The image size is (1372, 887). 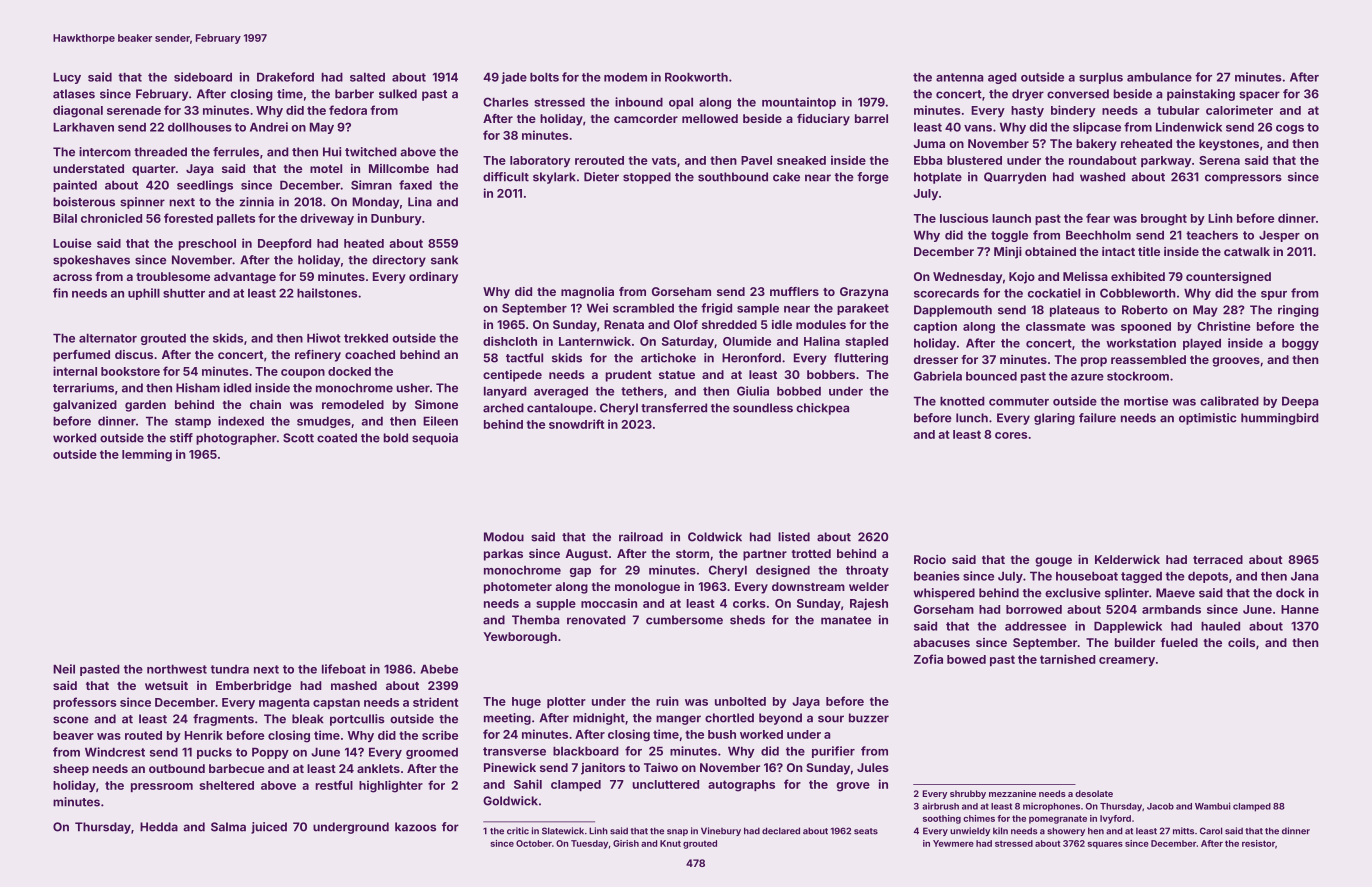 What do you see at coordinates (71, 770) in the screenshot?
I see `sheep` at bounding box center [71, 770].
